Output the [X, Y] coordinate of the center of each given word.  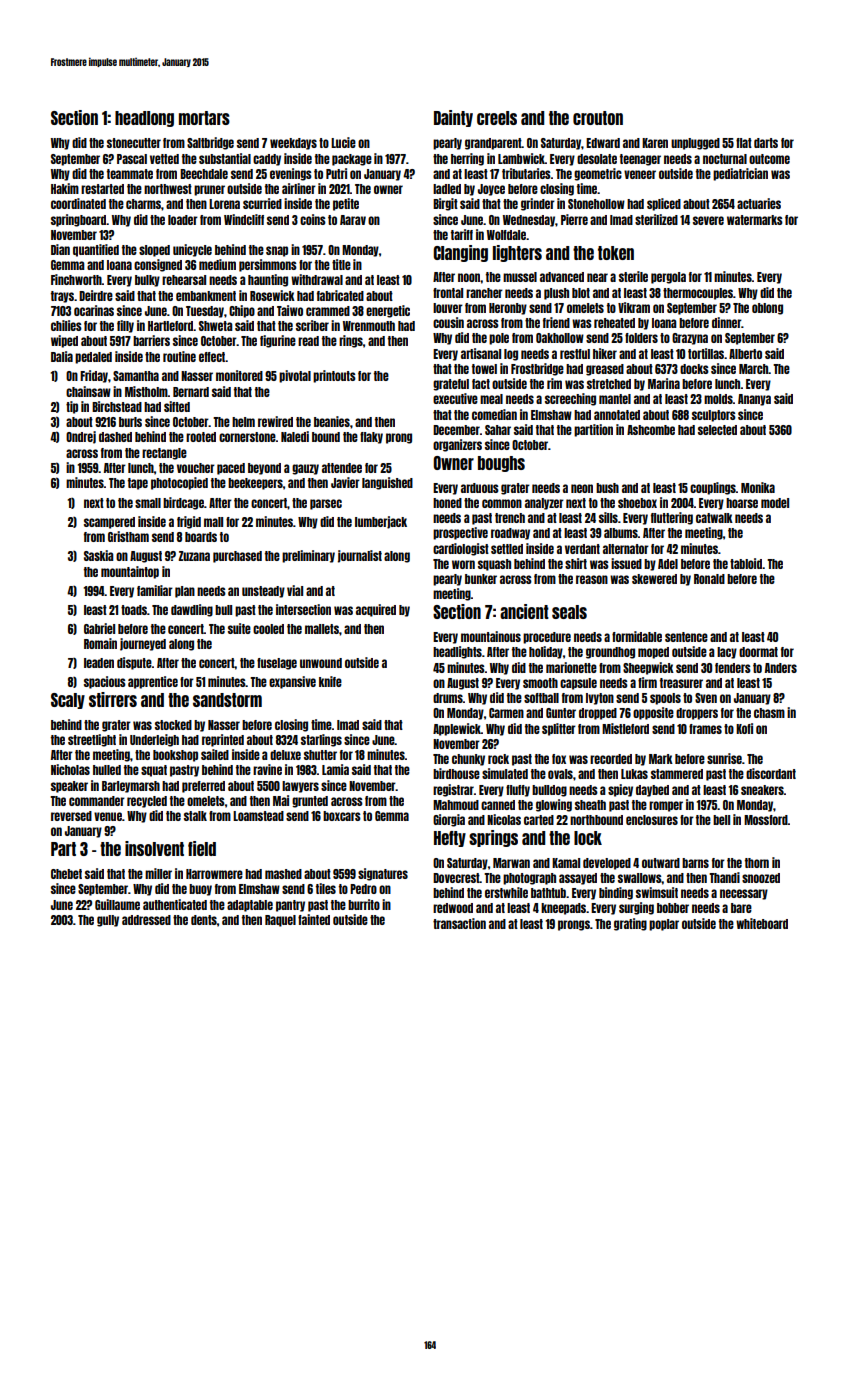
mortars [204, 118]
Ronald [709, 579]
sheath [590, 805]
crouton [598, 118]
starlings [321, 740]
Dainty [453, 118]
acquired [376, 610]
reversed [71, 816]
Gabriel [99, 628]
